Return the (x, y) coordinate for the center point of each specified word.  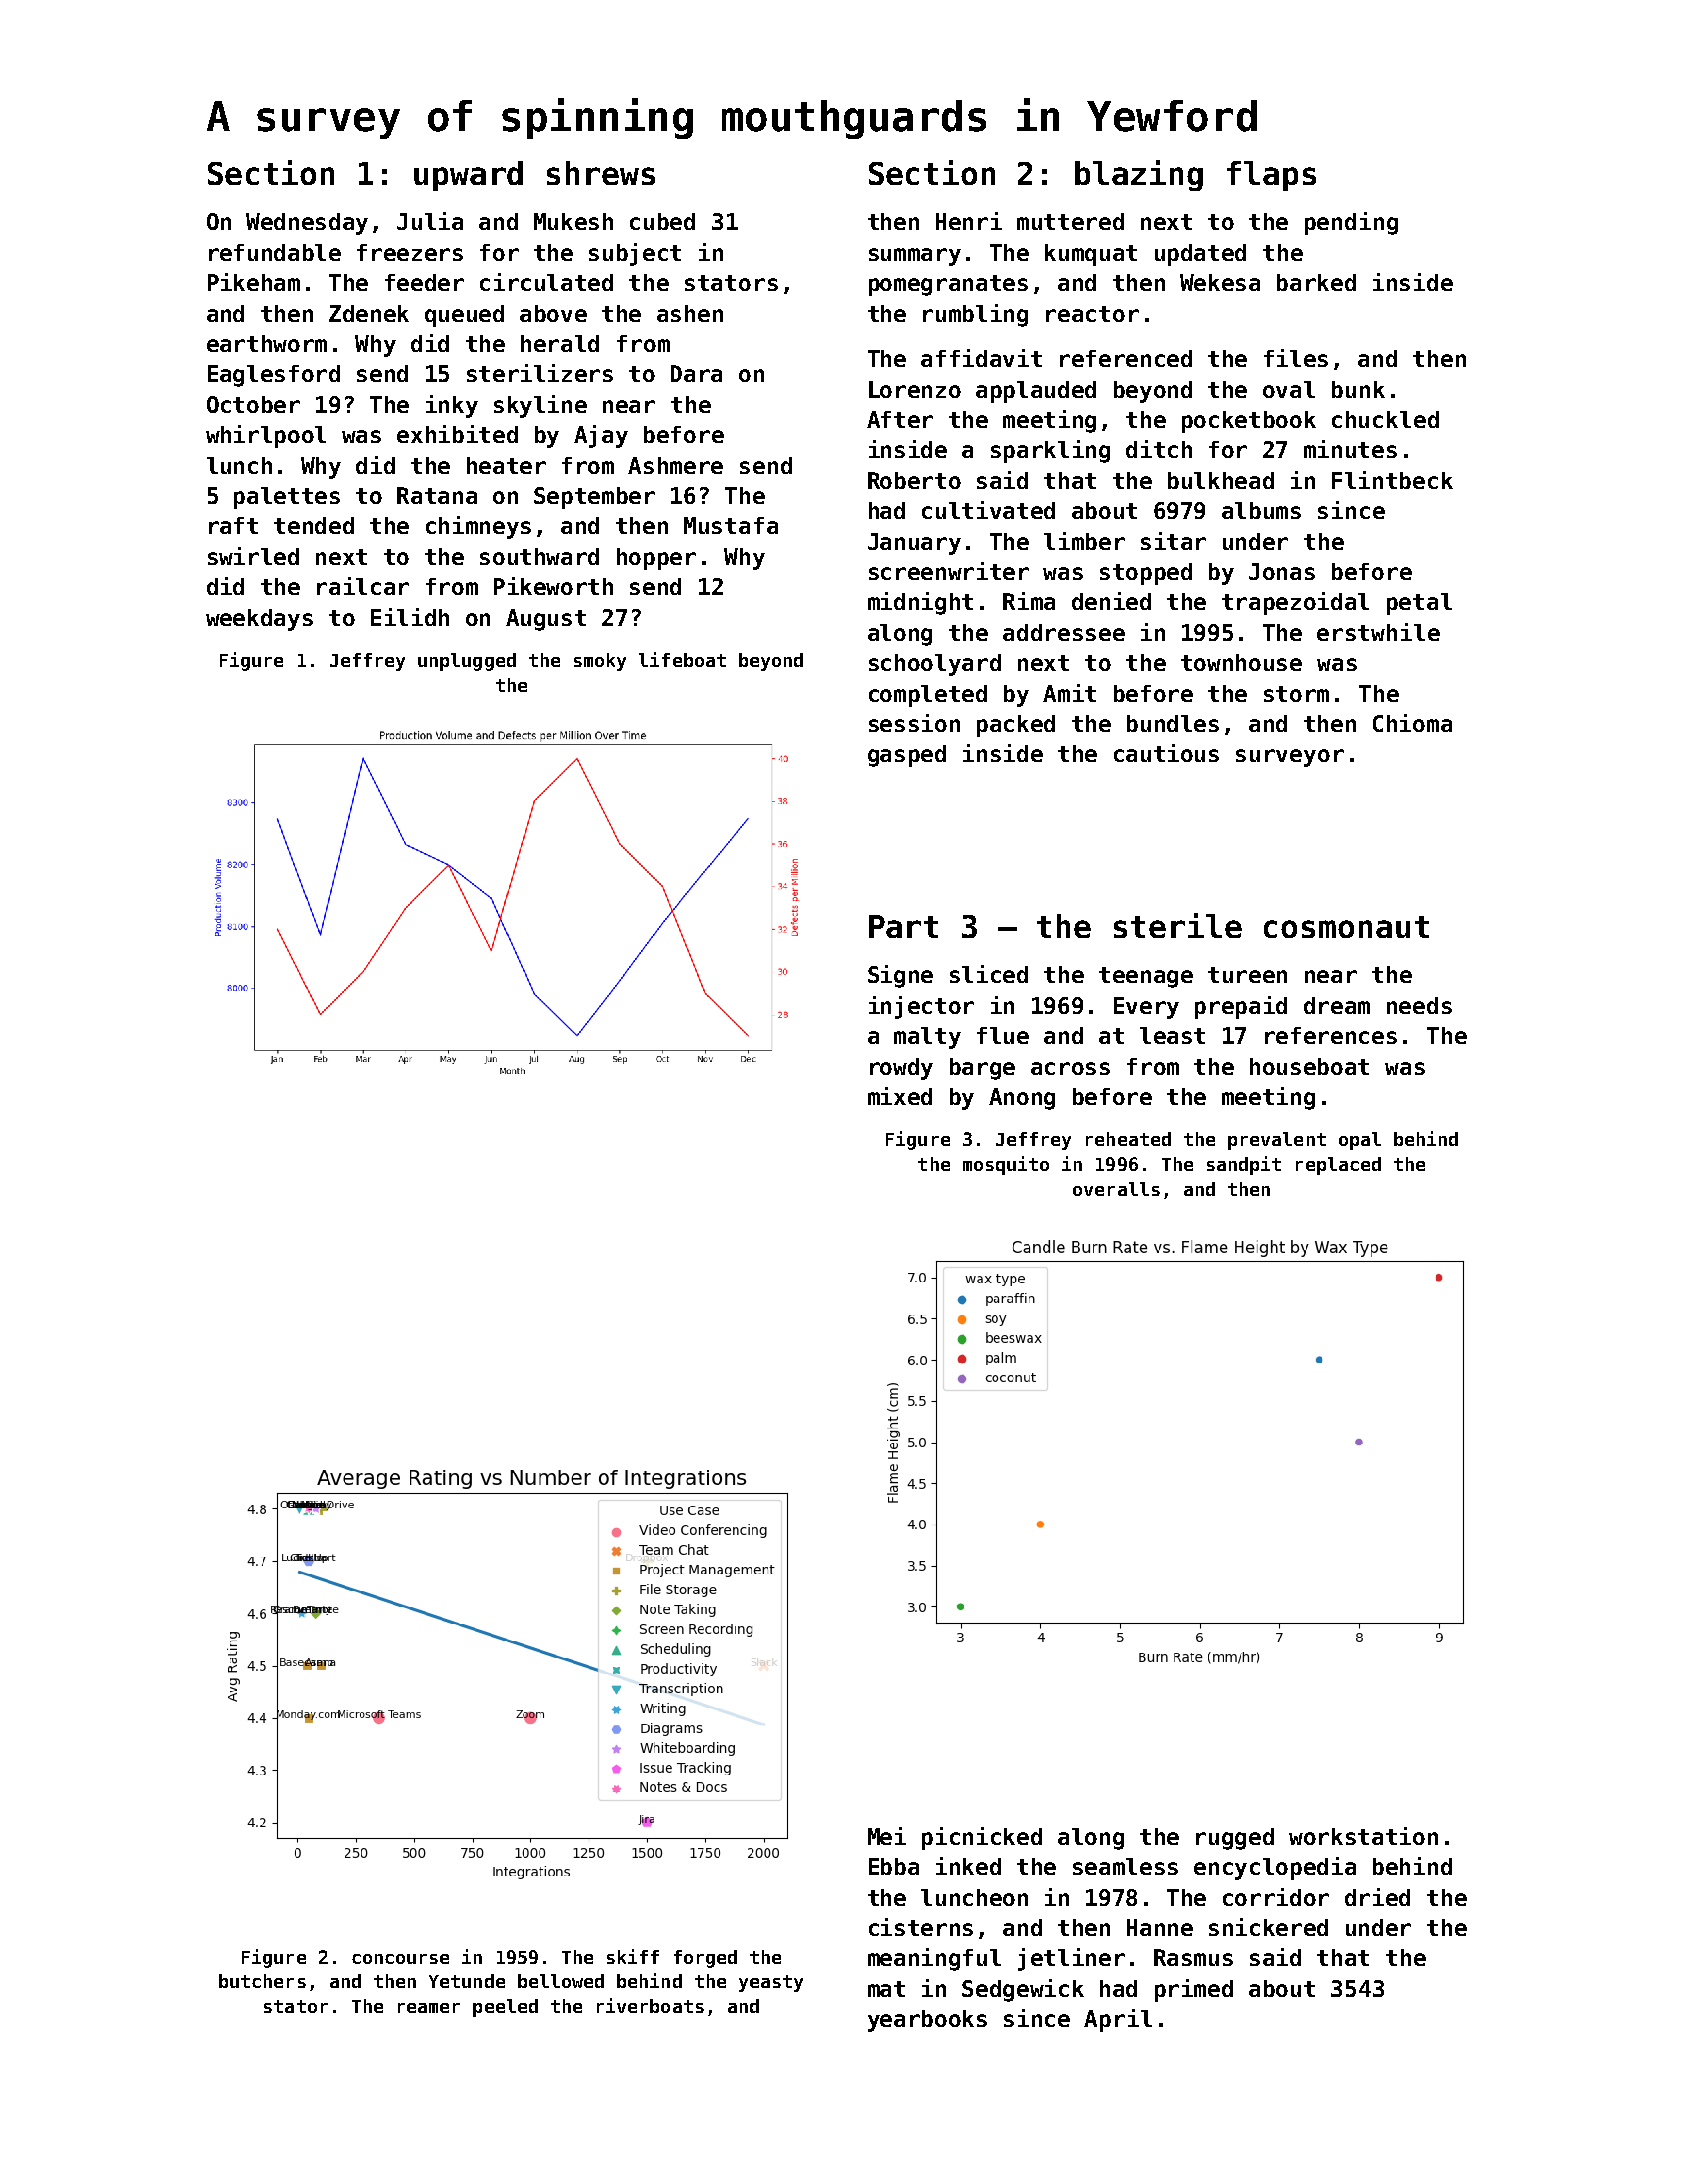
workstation (1363, 1836)
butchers (262, 1981)
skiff (633, 1956)
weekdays (259, 620)
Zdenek (369, 313)
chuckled (1385, 419)
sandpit (1244, 1165)
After (900, 419)
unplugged (467, 662)
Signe (900, 976)
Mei (887, 1836)
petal (1419, 604)
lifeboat (682, 659)
